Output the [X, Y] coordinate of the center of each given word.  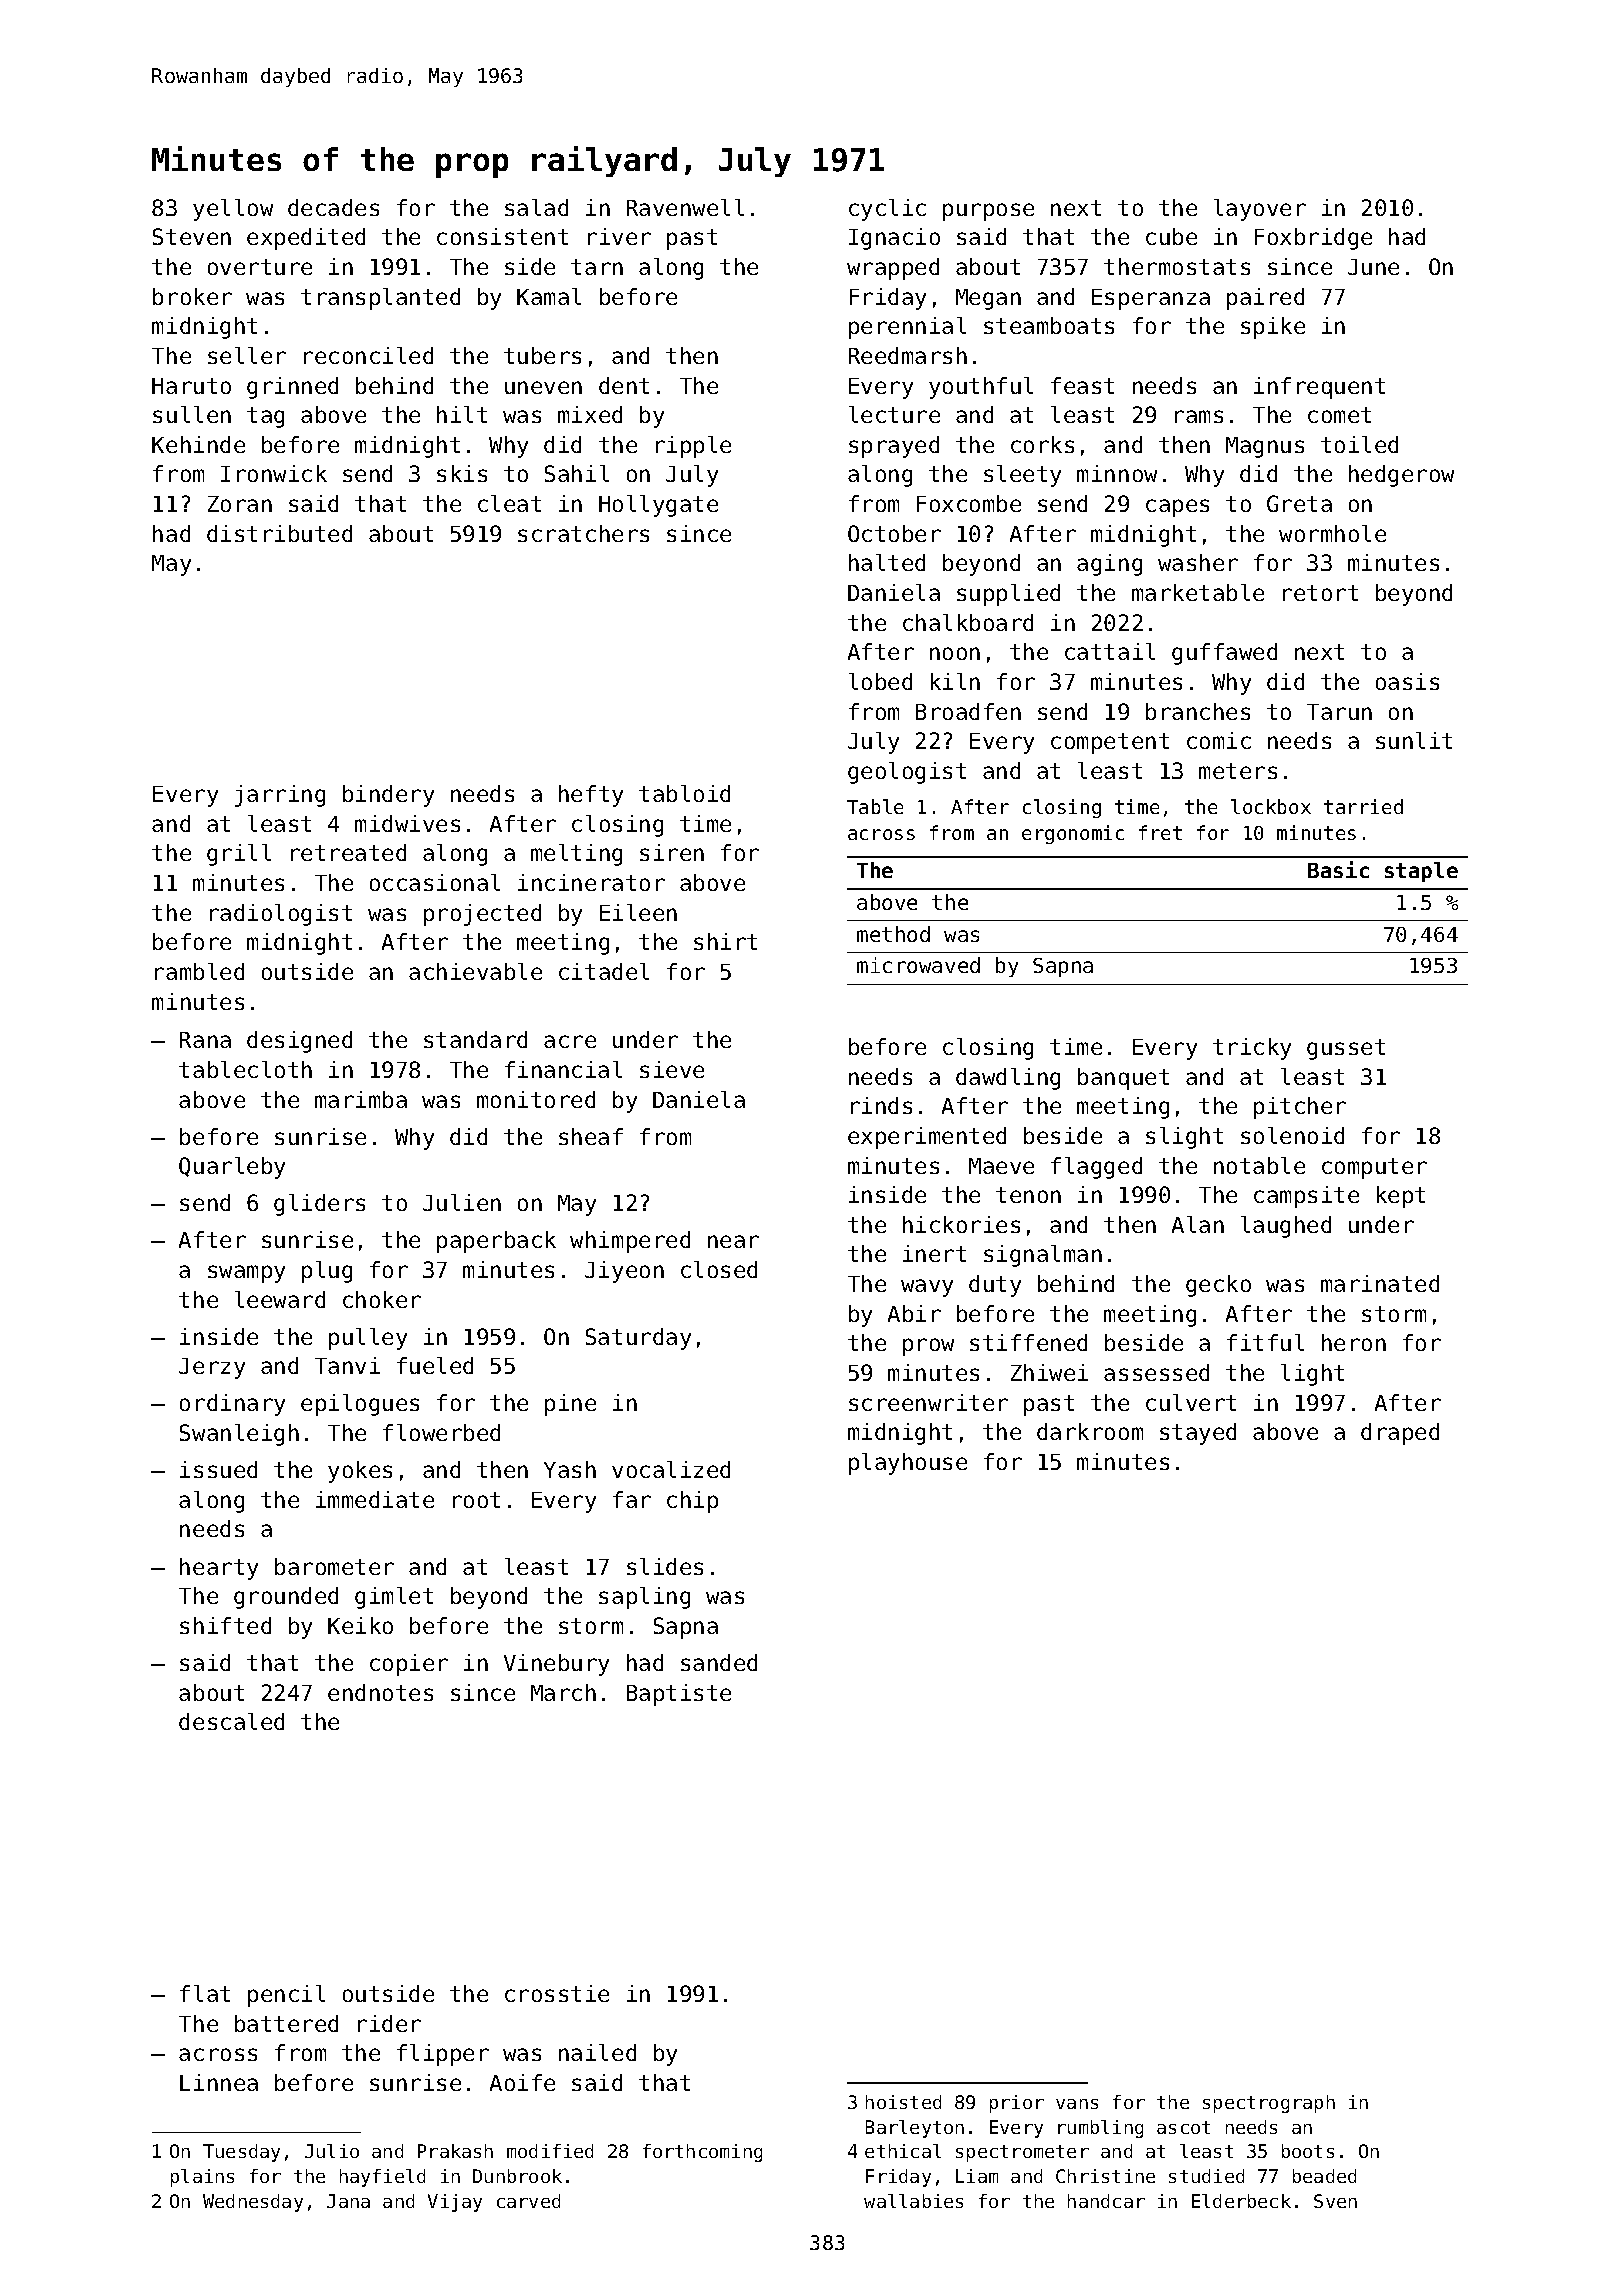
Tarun [1339, 712]
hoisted [903, 2102]
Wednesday [253, 2203]
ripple [693, 447]
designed [299, 1042]
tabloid [684, 793]
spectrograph [1269, 2104]
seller [247, 355]
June [1373, 267]
